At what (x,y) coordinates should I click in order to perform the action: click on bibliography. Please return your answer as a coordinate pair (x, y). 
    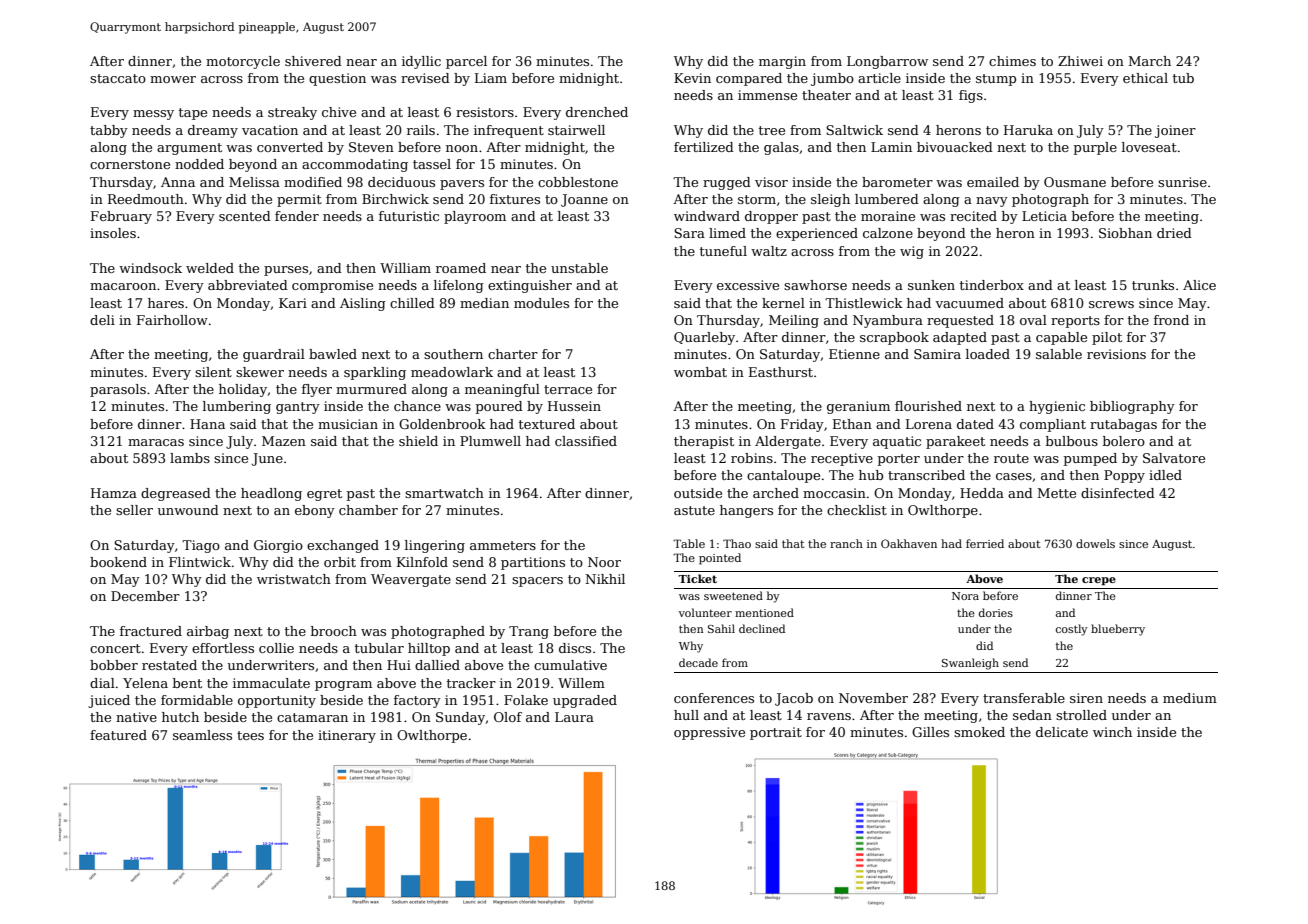
    Looking at the image, I should click on (1132, 407).
